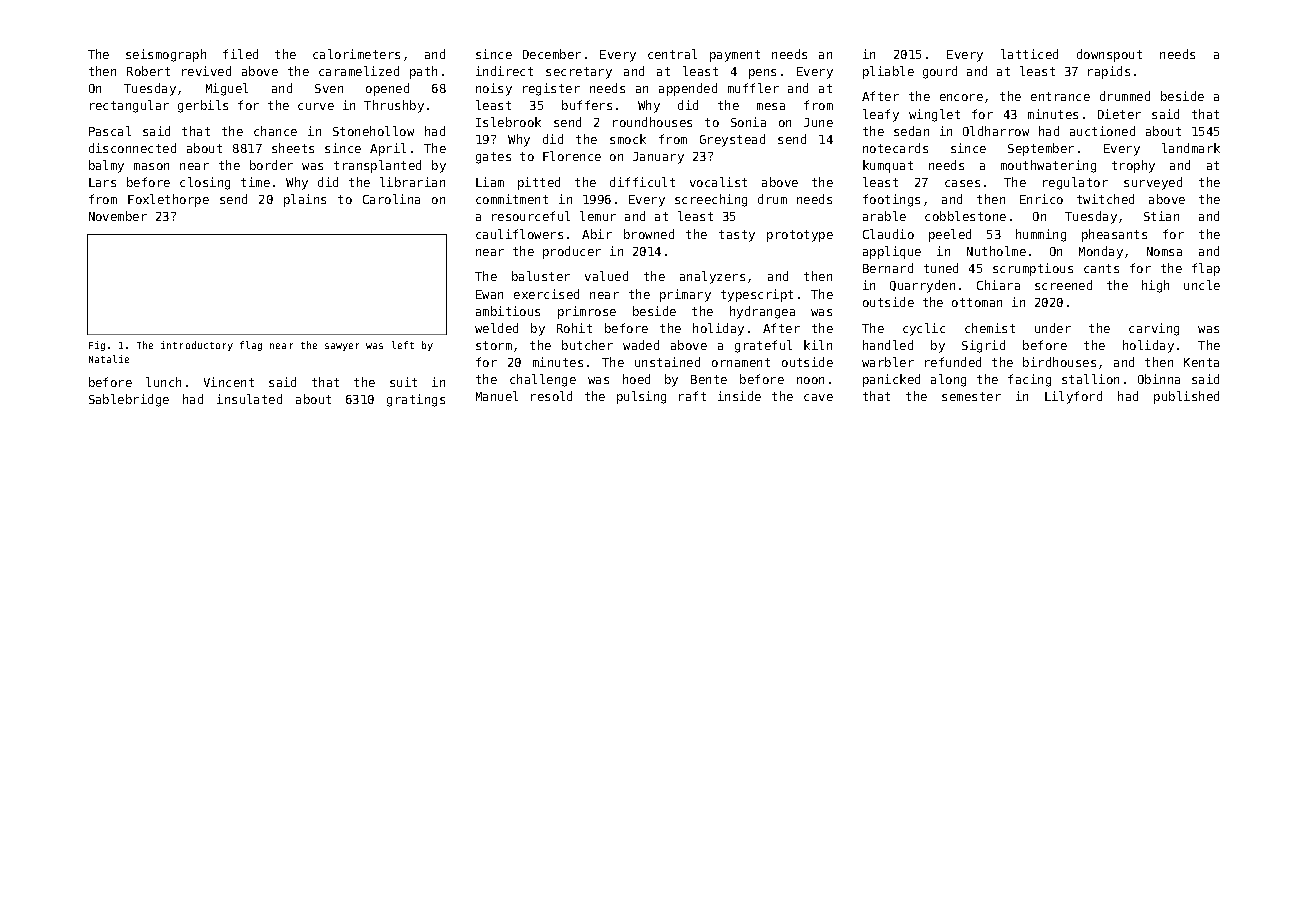  Describe the element at coordinates (598, 216) in the image. I see `lemur` at that location.
